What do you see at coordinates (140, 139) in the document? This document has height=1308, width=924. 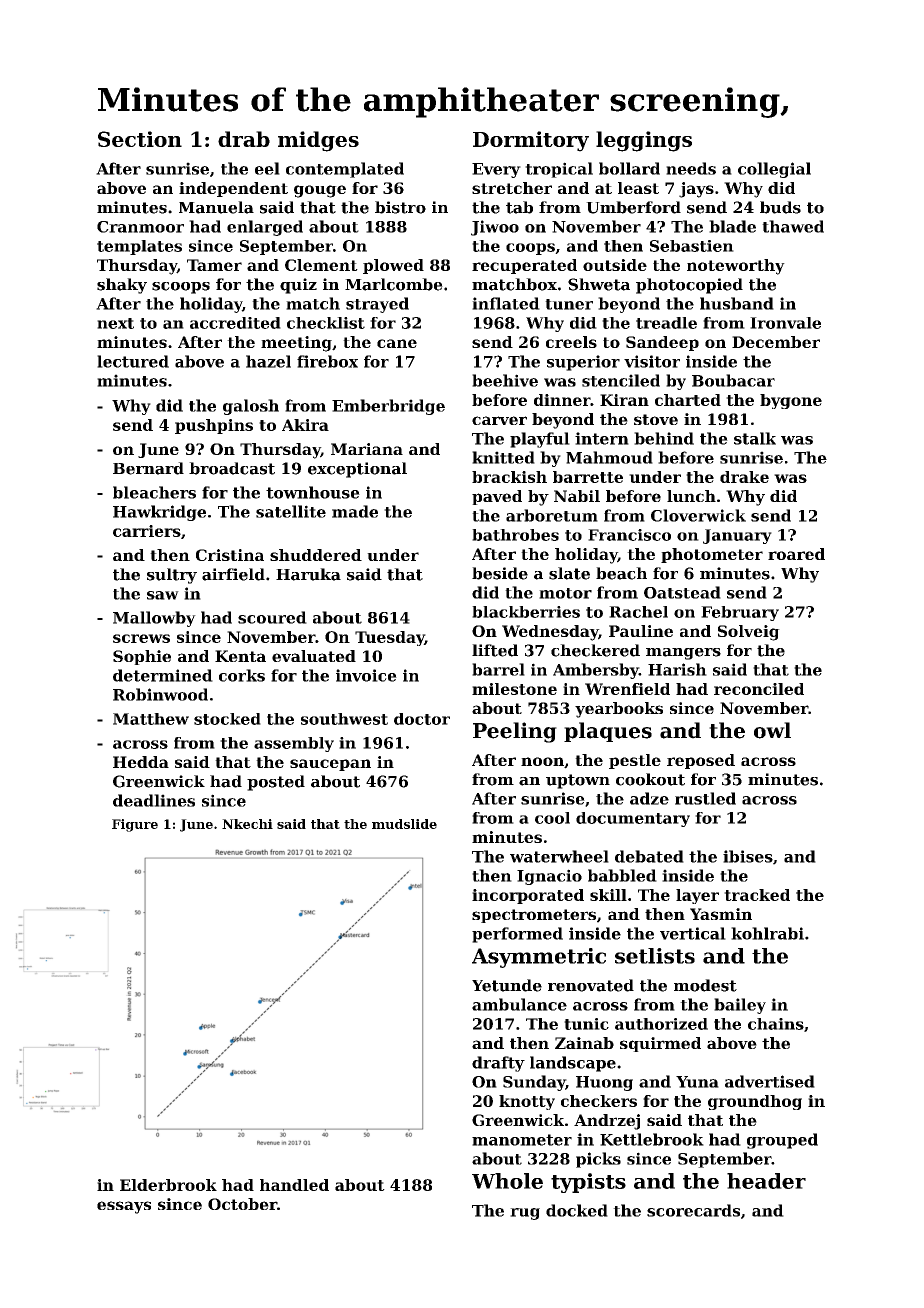 I see `Section` at bounding box center [140, 139].
